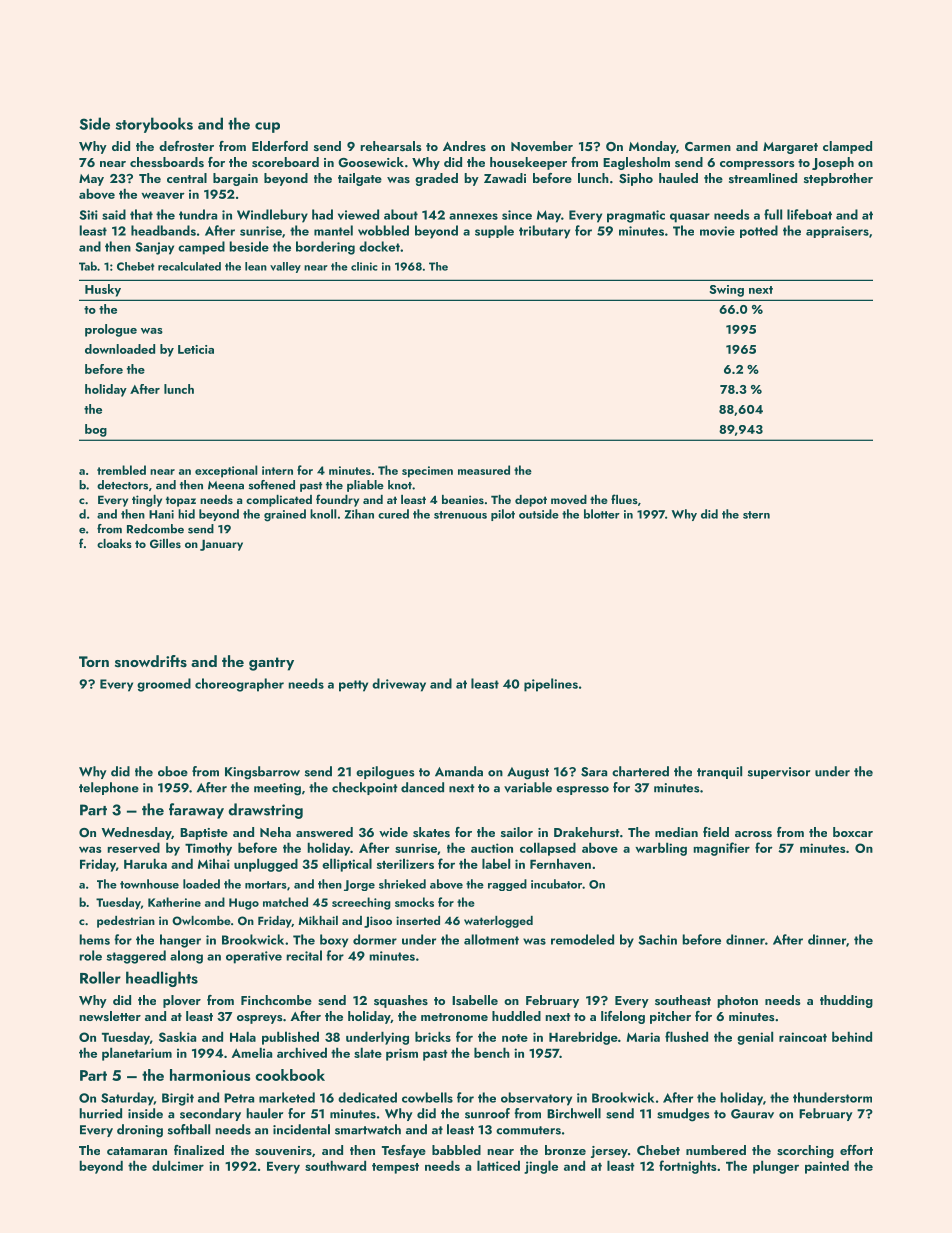 This page has width=952, height=1233. What do you see at coordinates (652, 147) in the page?
I see `Monday` at bounding box center [652, 147].
